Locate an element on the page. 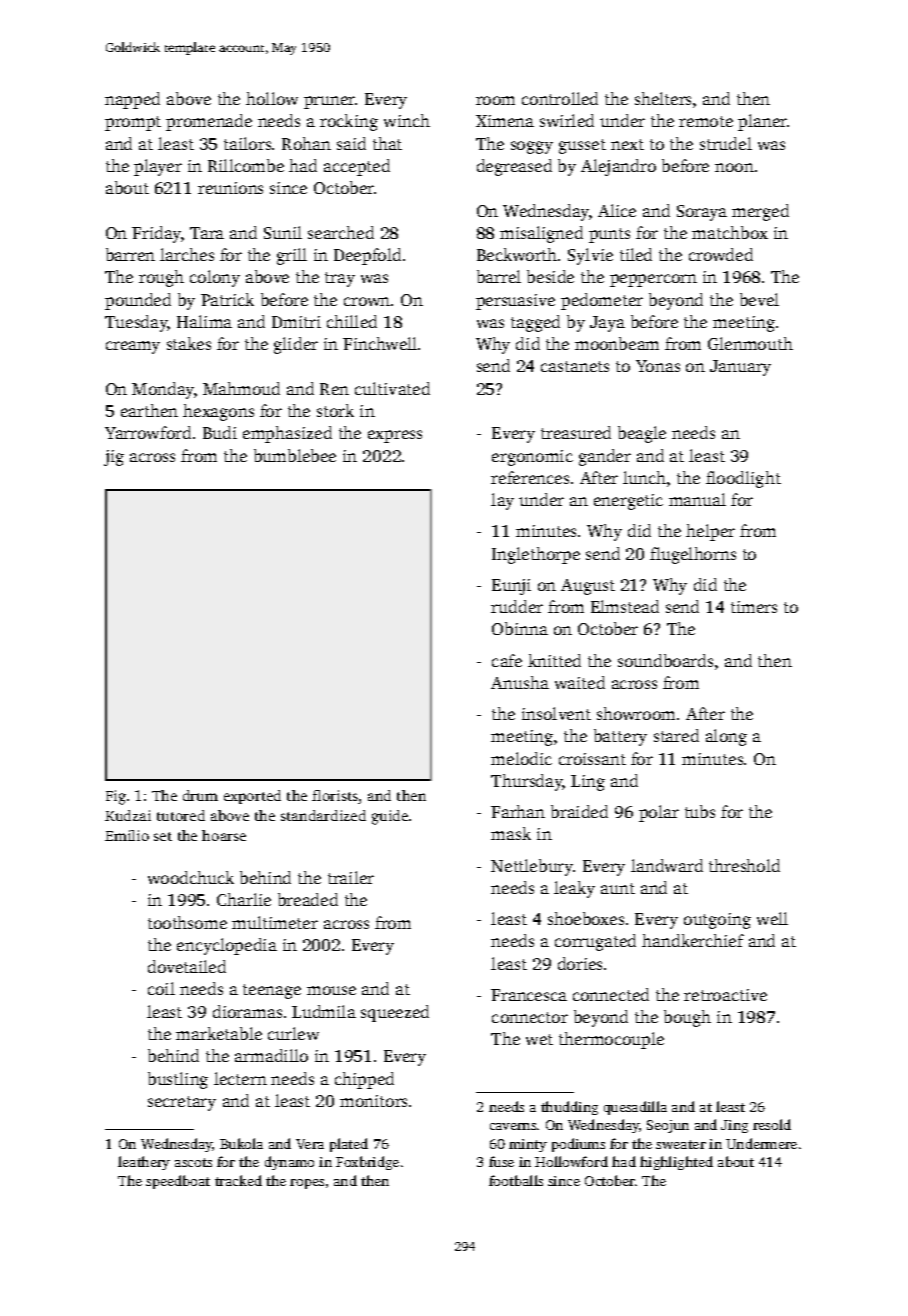 This page has height=1316, width=908. express is located at coordinates (395, 436).
